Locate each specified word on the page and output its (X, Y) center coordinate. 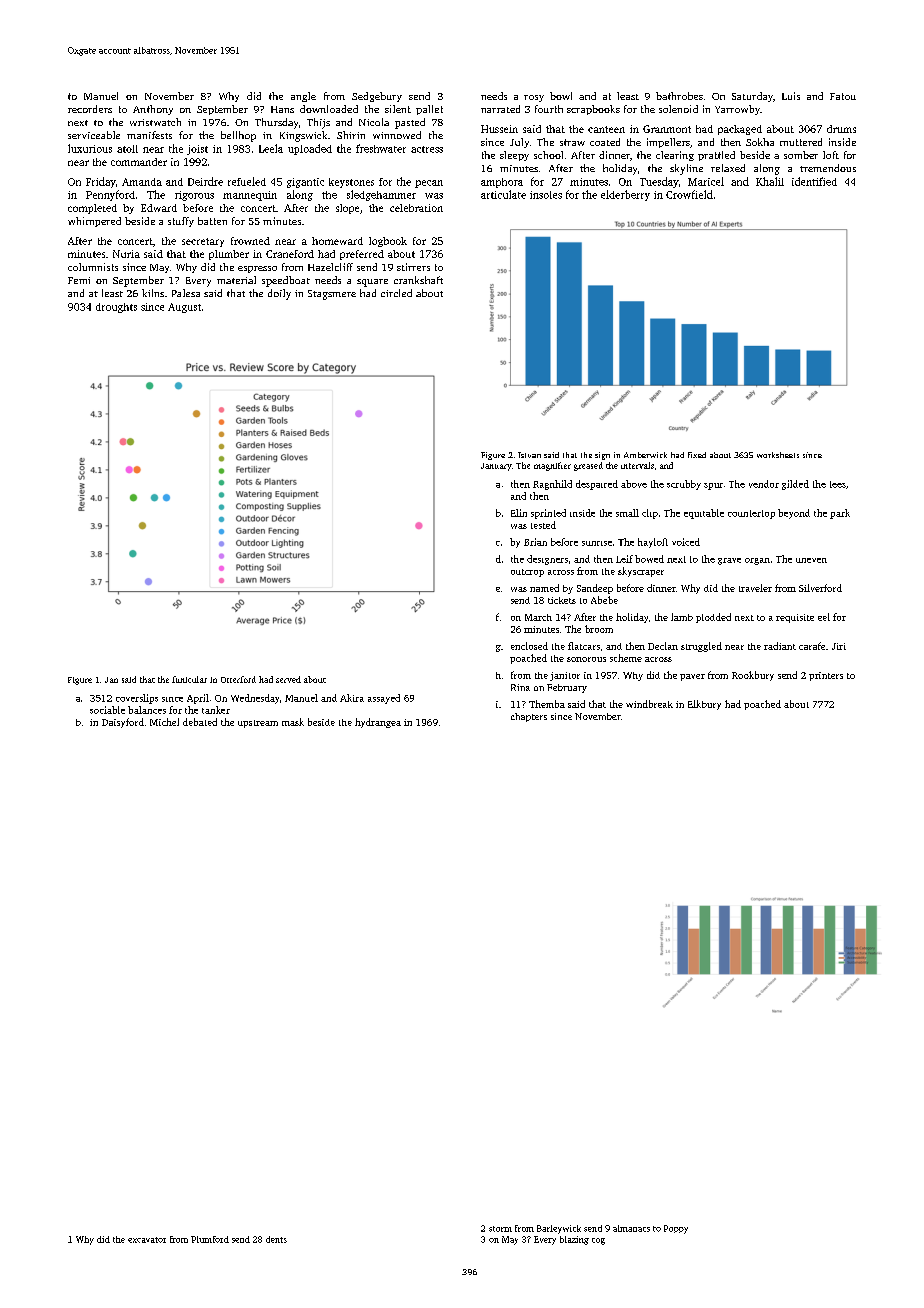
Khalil (770, 181)
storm (500, 1229)
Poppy (676, 1229)
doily (279, 294)
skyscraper (641, 572)
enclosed (529, 646)
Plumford (210, 1239)
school (548, 155)
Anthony (153, 110)
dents (276, 1239)
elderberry (625, 195)
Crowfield (689, 194)
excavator (147, 1240)
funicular (189, 679)
